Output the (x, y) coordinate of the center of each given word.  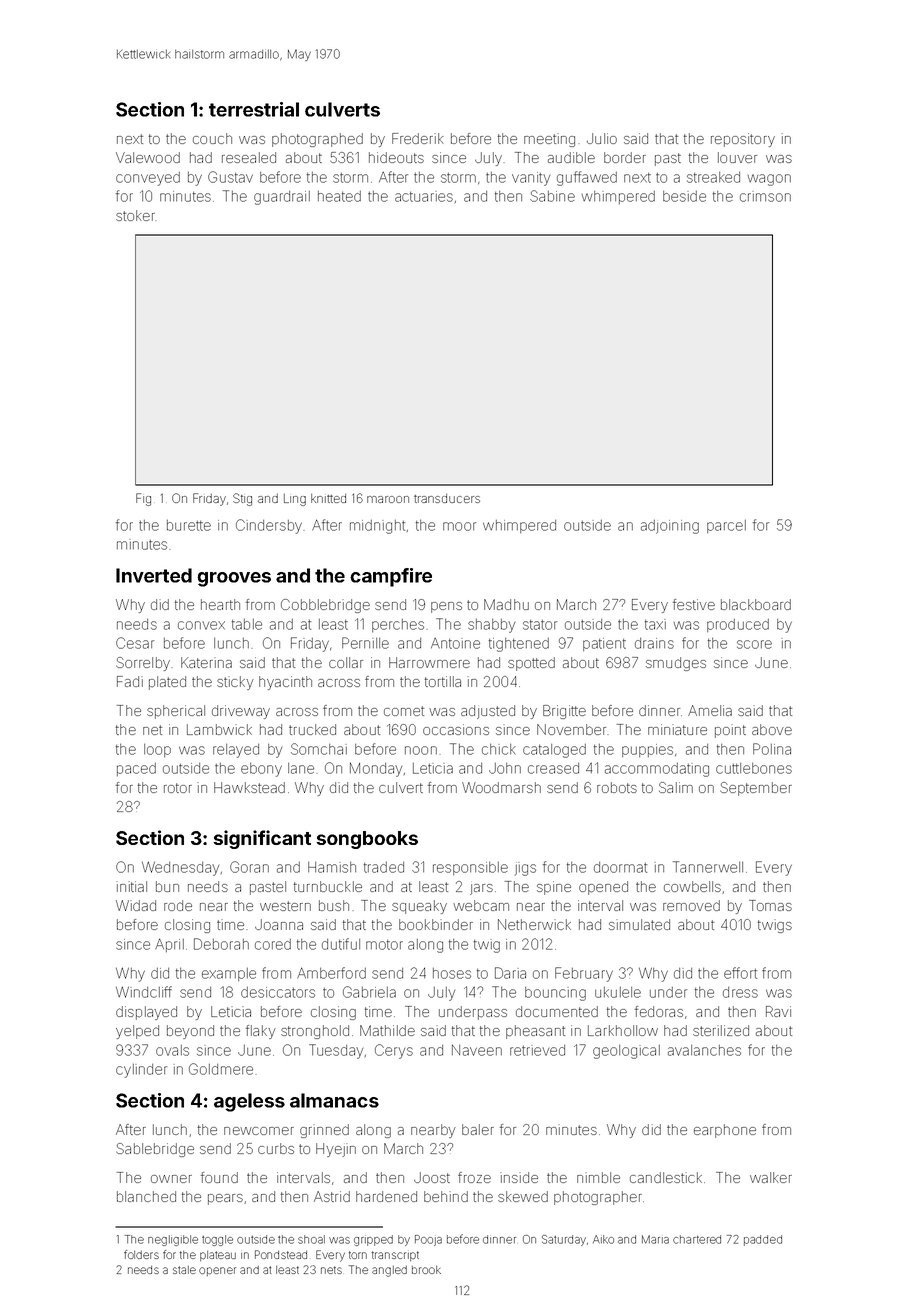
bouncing (555, 994)
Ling (295, 500)
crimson (765, 196)
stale (184, 1270)
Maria (655, 1239)
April (169, 945)
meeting (549, 140)
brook (426, 1270)
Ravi (778, 1011)
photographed (317, 140)
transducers (447, 498)
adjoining (670, 527)
